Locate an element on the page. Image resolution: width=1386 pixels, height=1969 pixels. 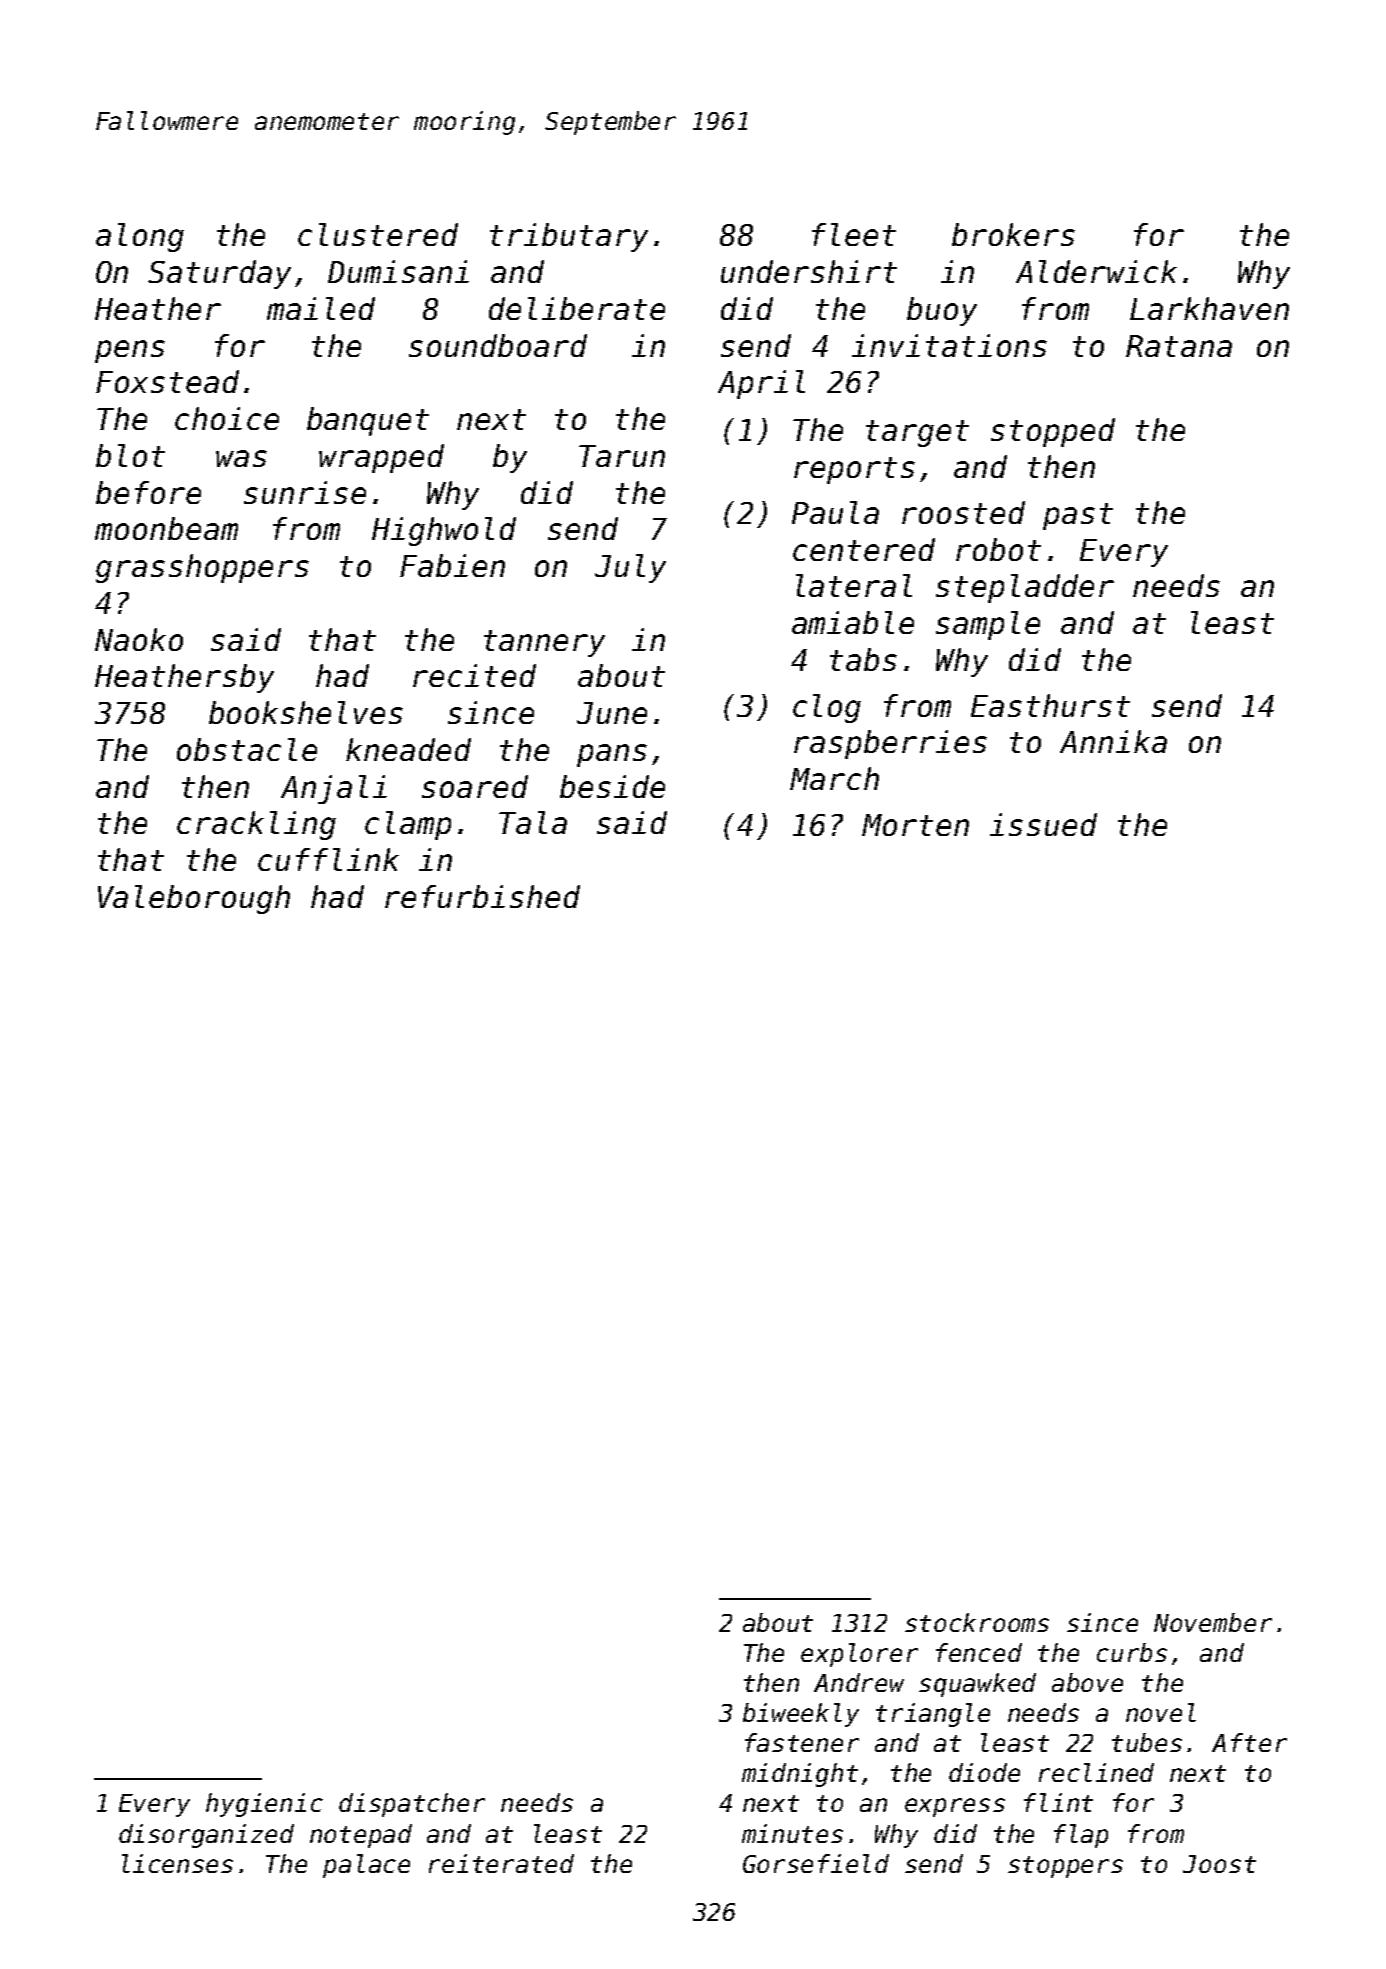
palace is located at coordinates (366, 1866).
